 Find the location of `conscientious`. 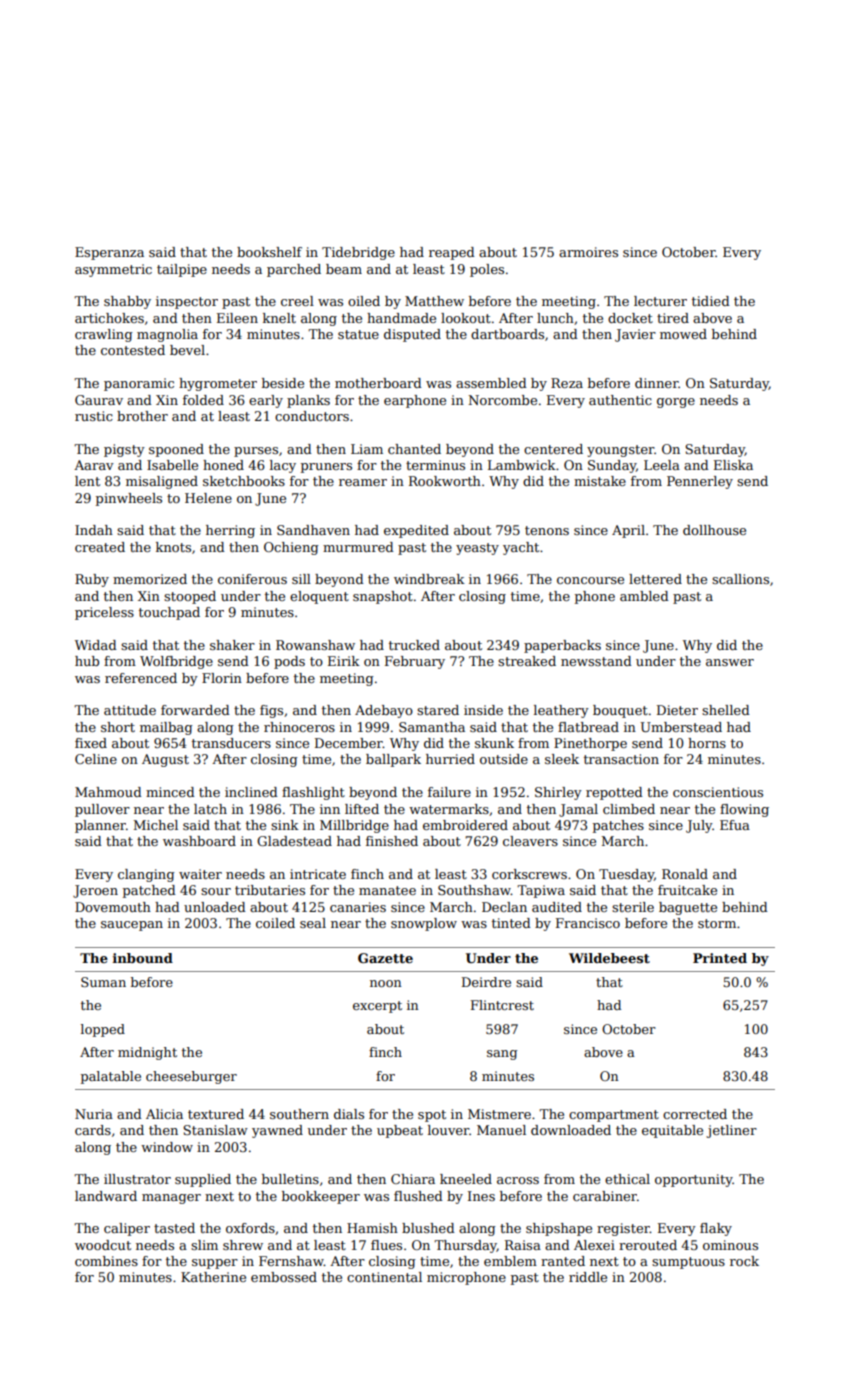

conscientious is located at coordinates (718, 792).
